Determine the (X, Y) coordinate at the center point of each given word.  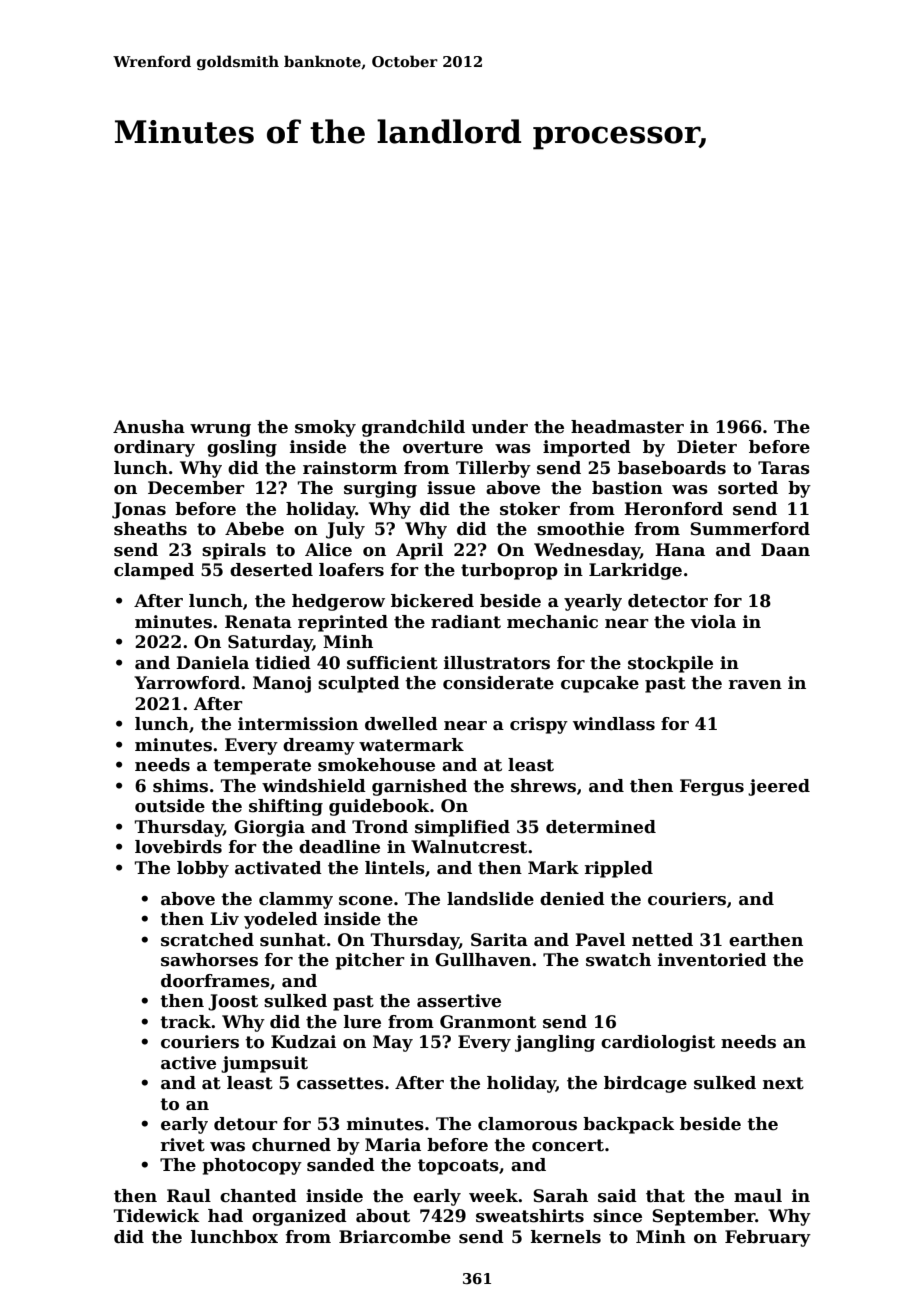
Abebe (254, 529)
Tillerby (493, 469)
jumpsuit (264, 1064)
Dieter (707, 447)
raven (755, 685)
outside (170, 806)
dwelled (401, 724)
